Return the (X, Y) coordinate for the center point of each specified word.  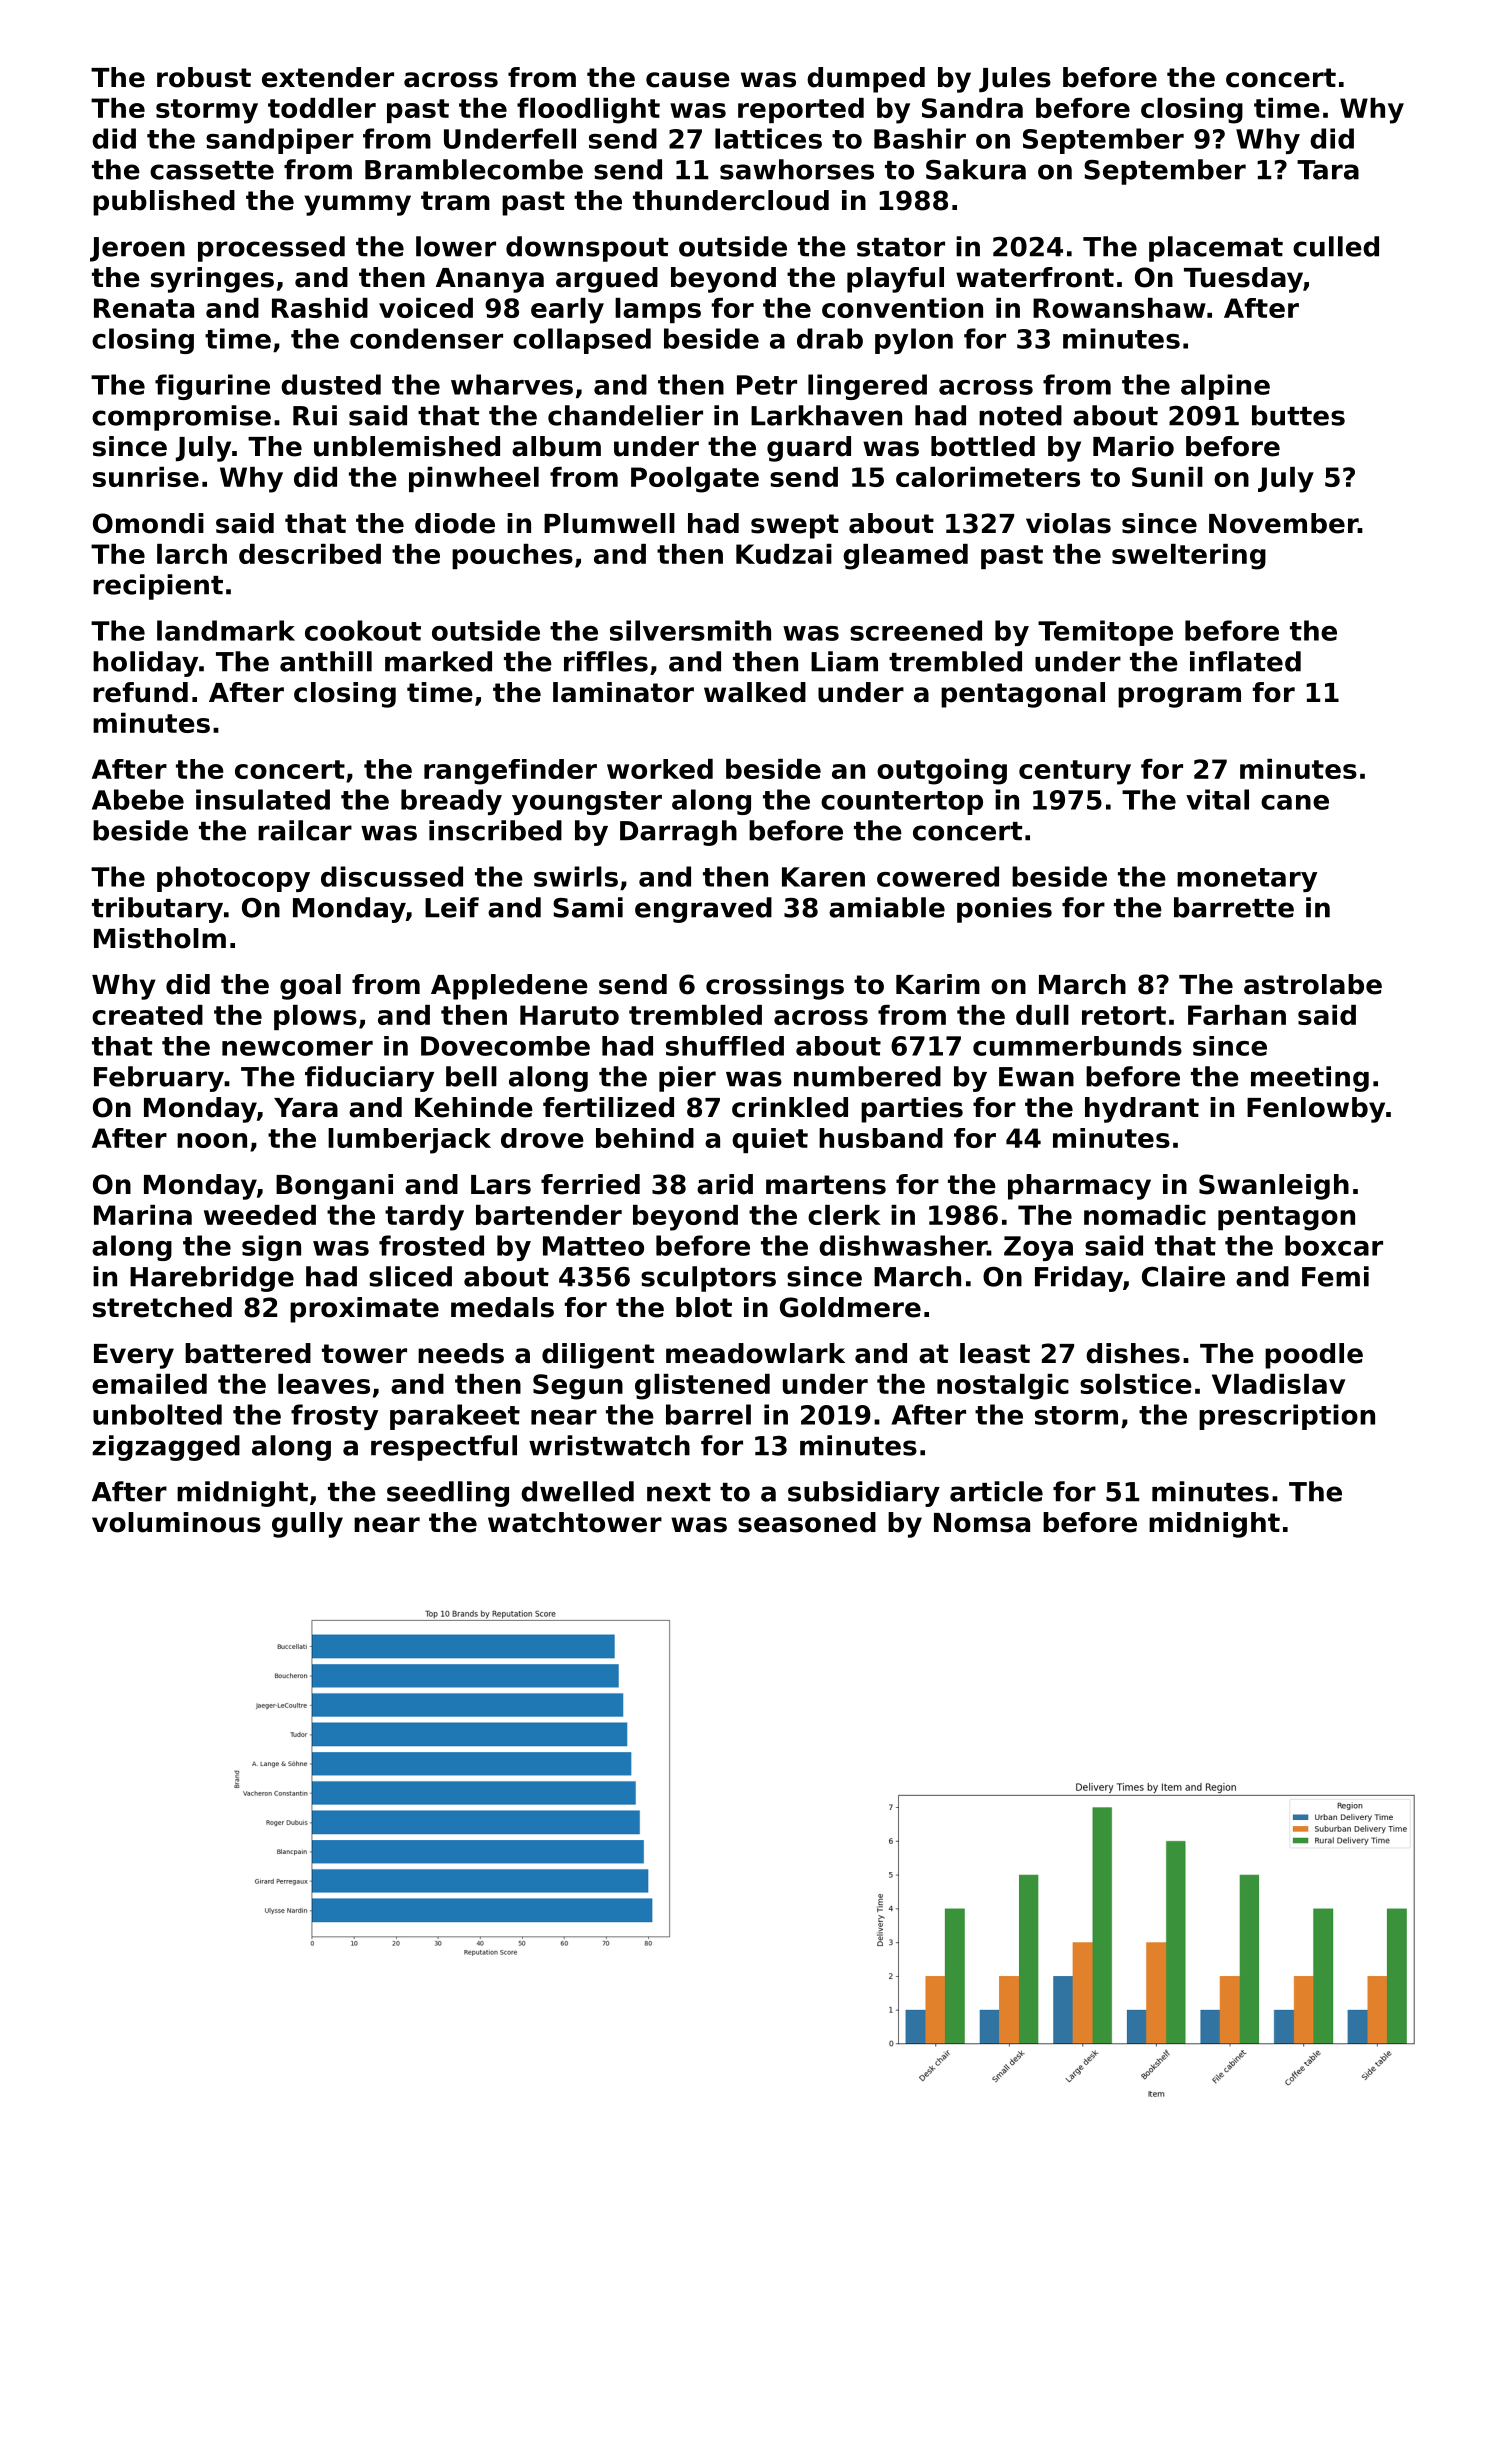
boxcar (1334, 1245)
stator (901, 247)
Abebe (138, 799)
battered (248, 1353)
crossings (775, 987)
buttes (1298, 415)
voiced (426, 308)
